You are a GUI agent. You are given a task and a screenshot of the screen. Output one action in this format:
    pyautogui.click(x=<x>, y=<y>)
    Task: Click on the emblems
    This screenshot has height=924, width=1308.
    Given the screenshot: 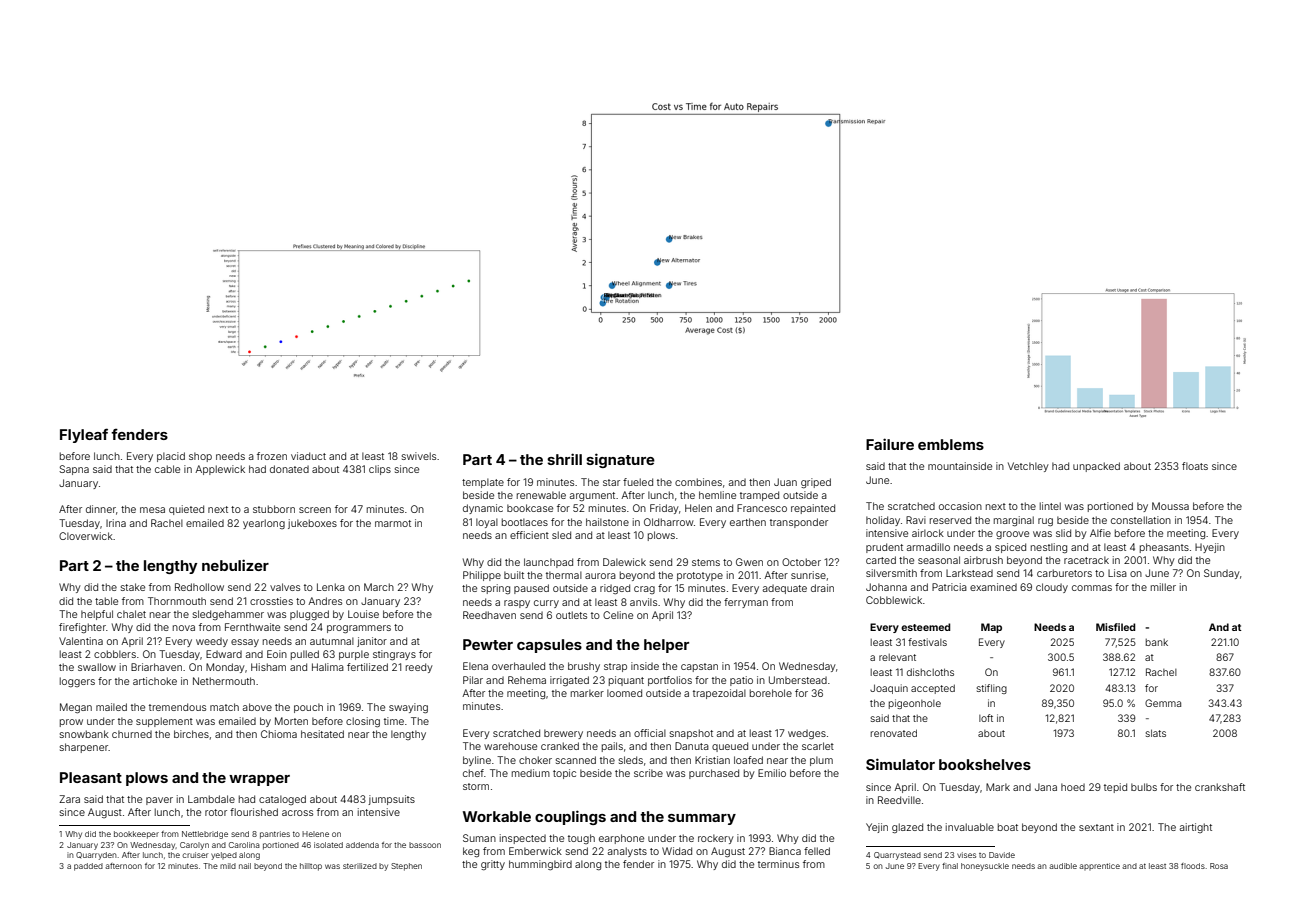 What is the action you would take?
    pyautogui.click(x=951, y=444)
